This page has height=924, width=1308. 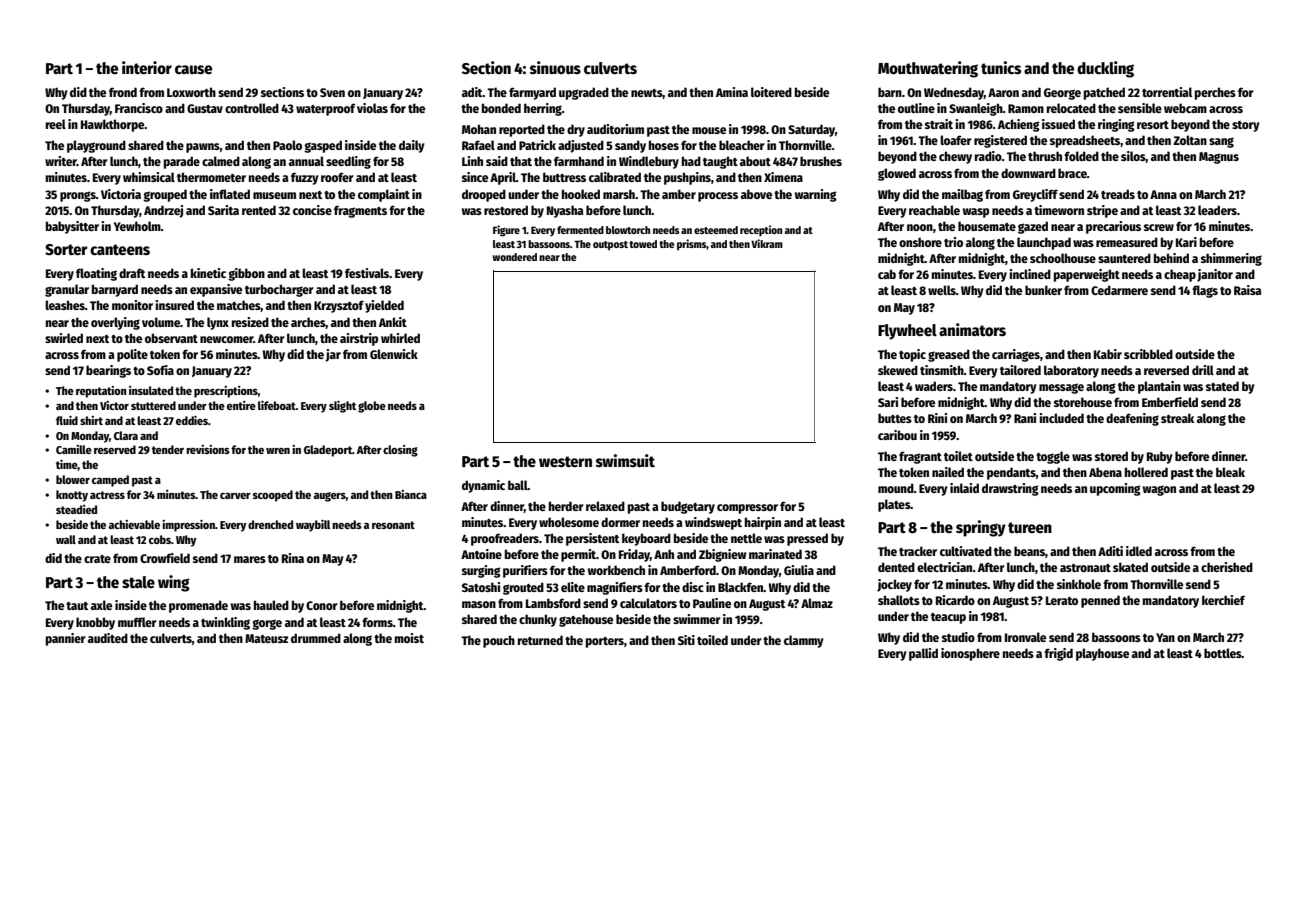 What do you see at coordinates (581, 146) in the page?
I see `adjusted` at bounding box center [581, 146].
